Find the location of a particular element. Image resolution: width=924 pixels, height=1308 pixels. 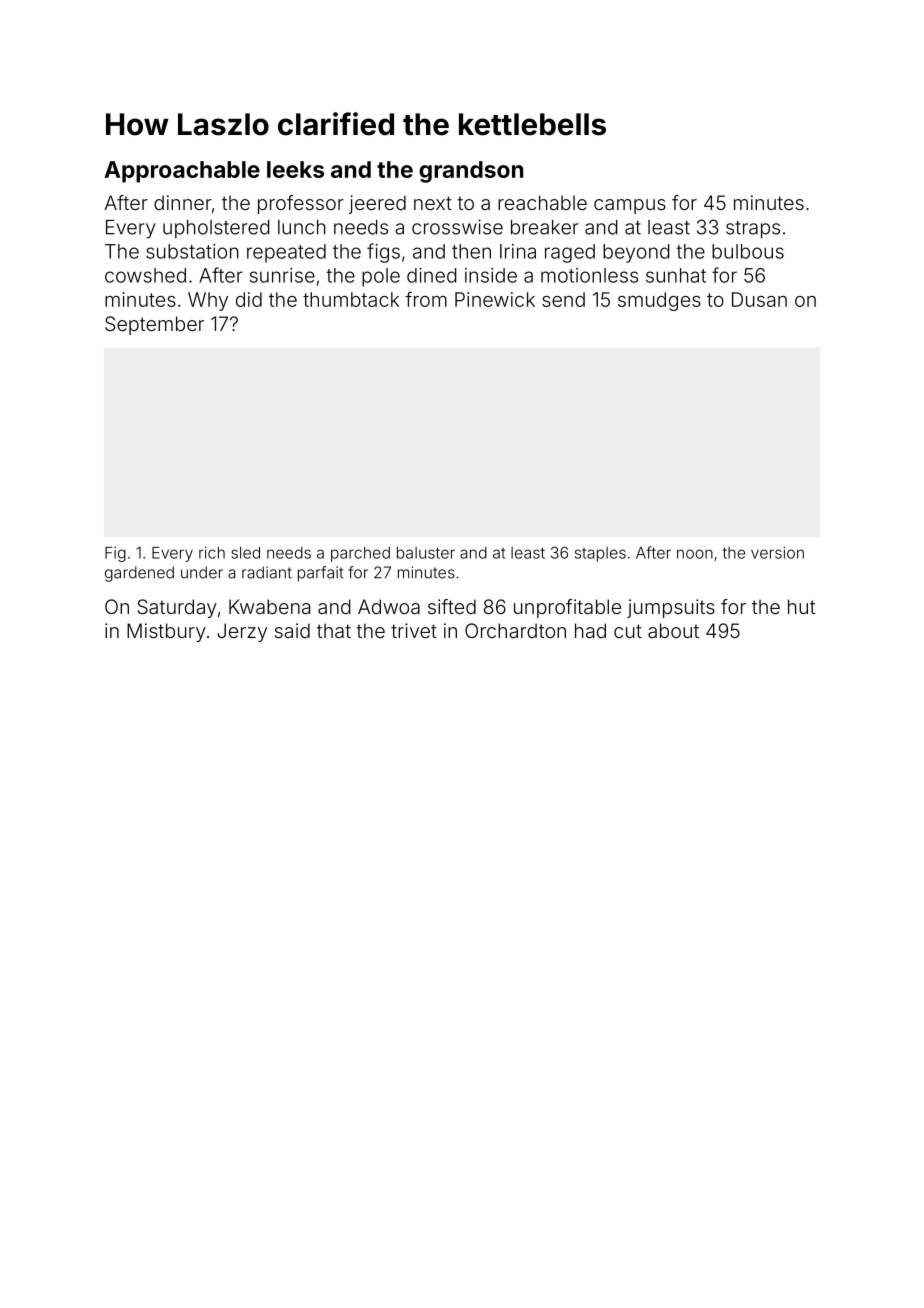

Dusan is located at coordinates (759, 299).
